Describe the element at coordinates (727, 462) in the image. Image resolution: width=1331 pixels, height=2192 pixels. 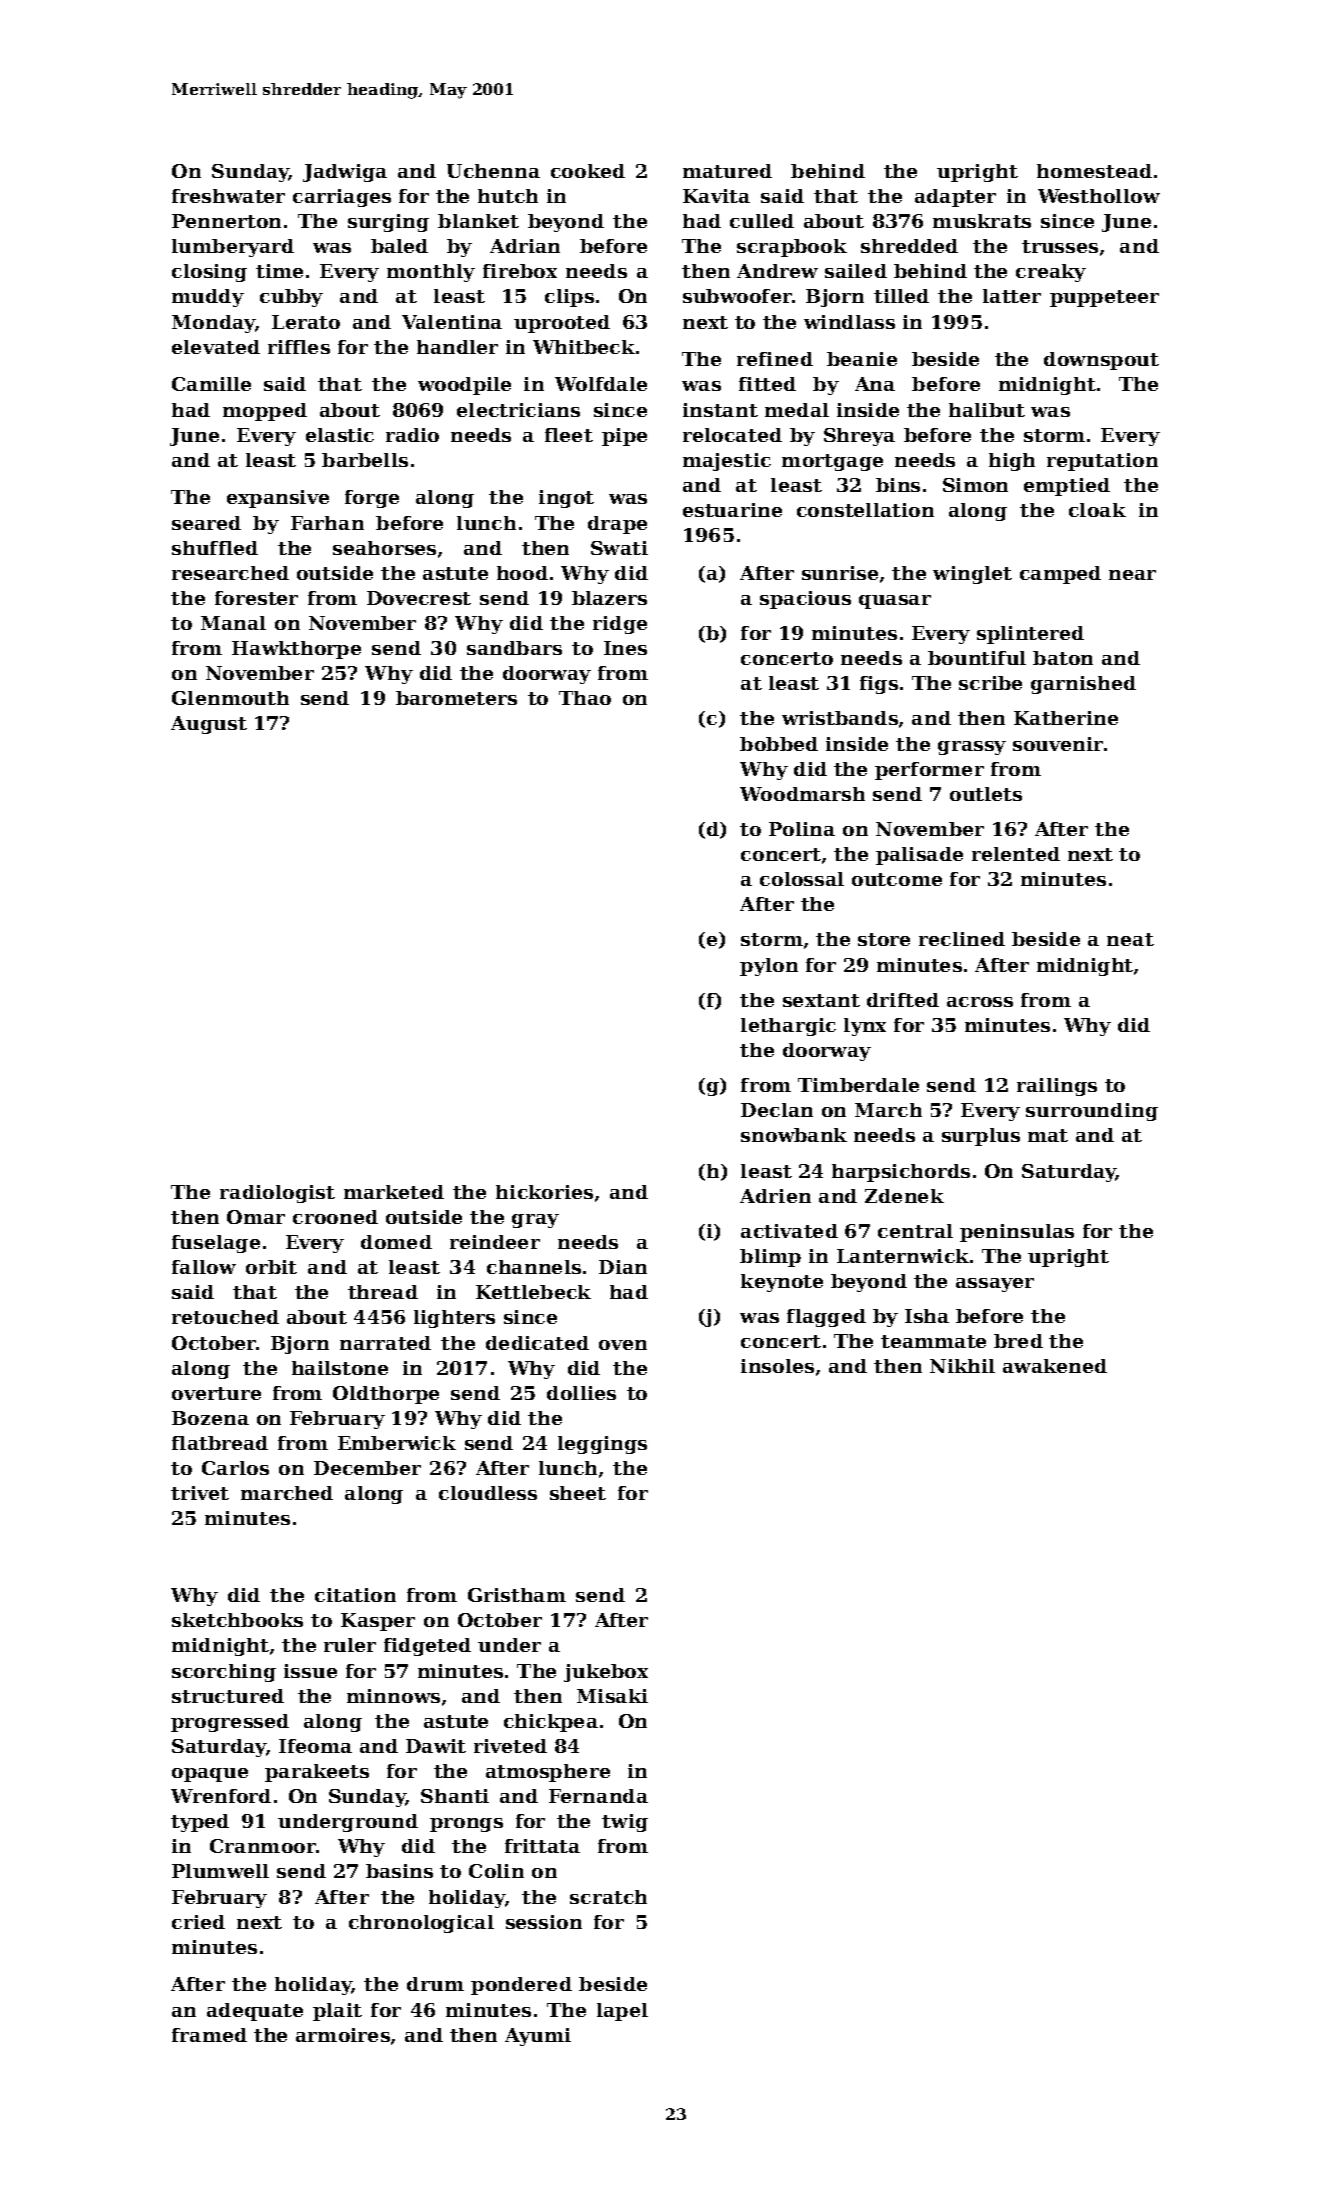
I see `majestic` at that location.
